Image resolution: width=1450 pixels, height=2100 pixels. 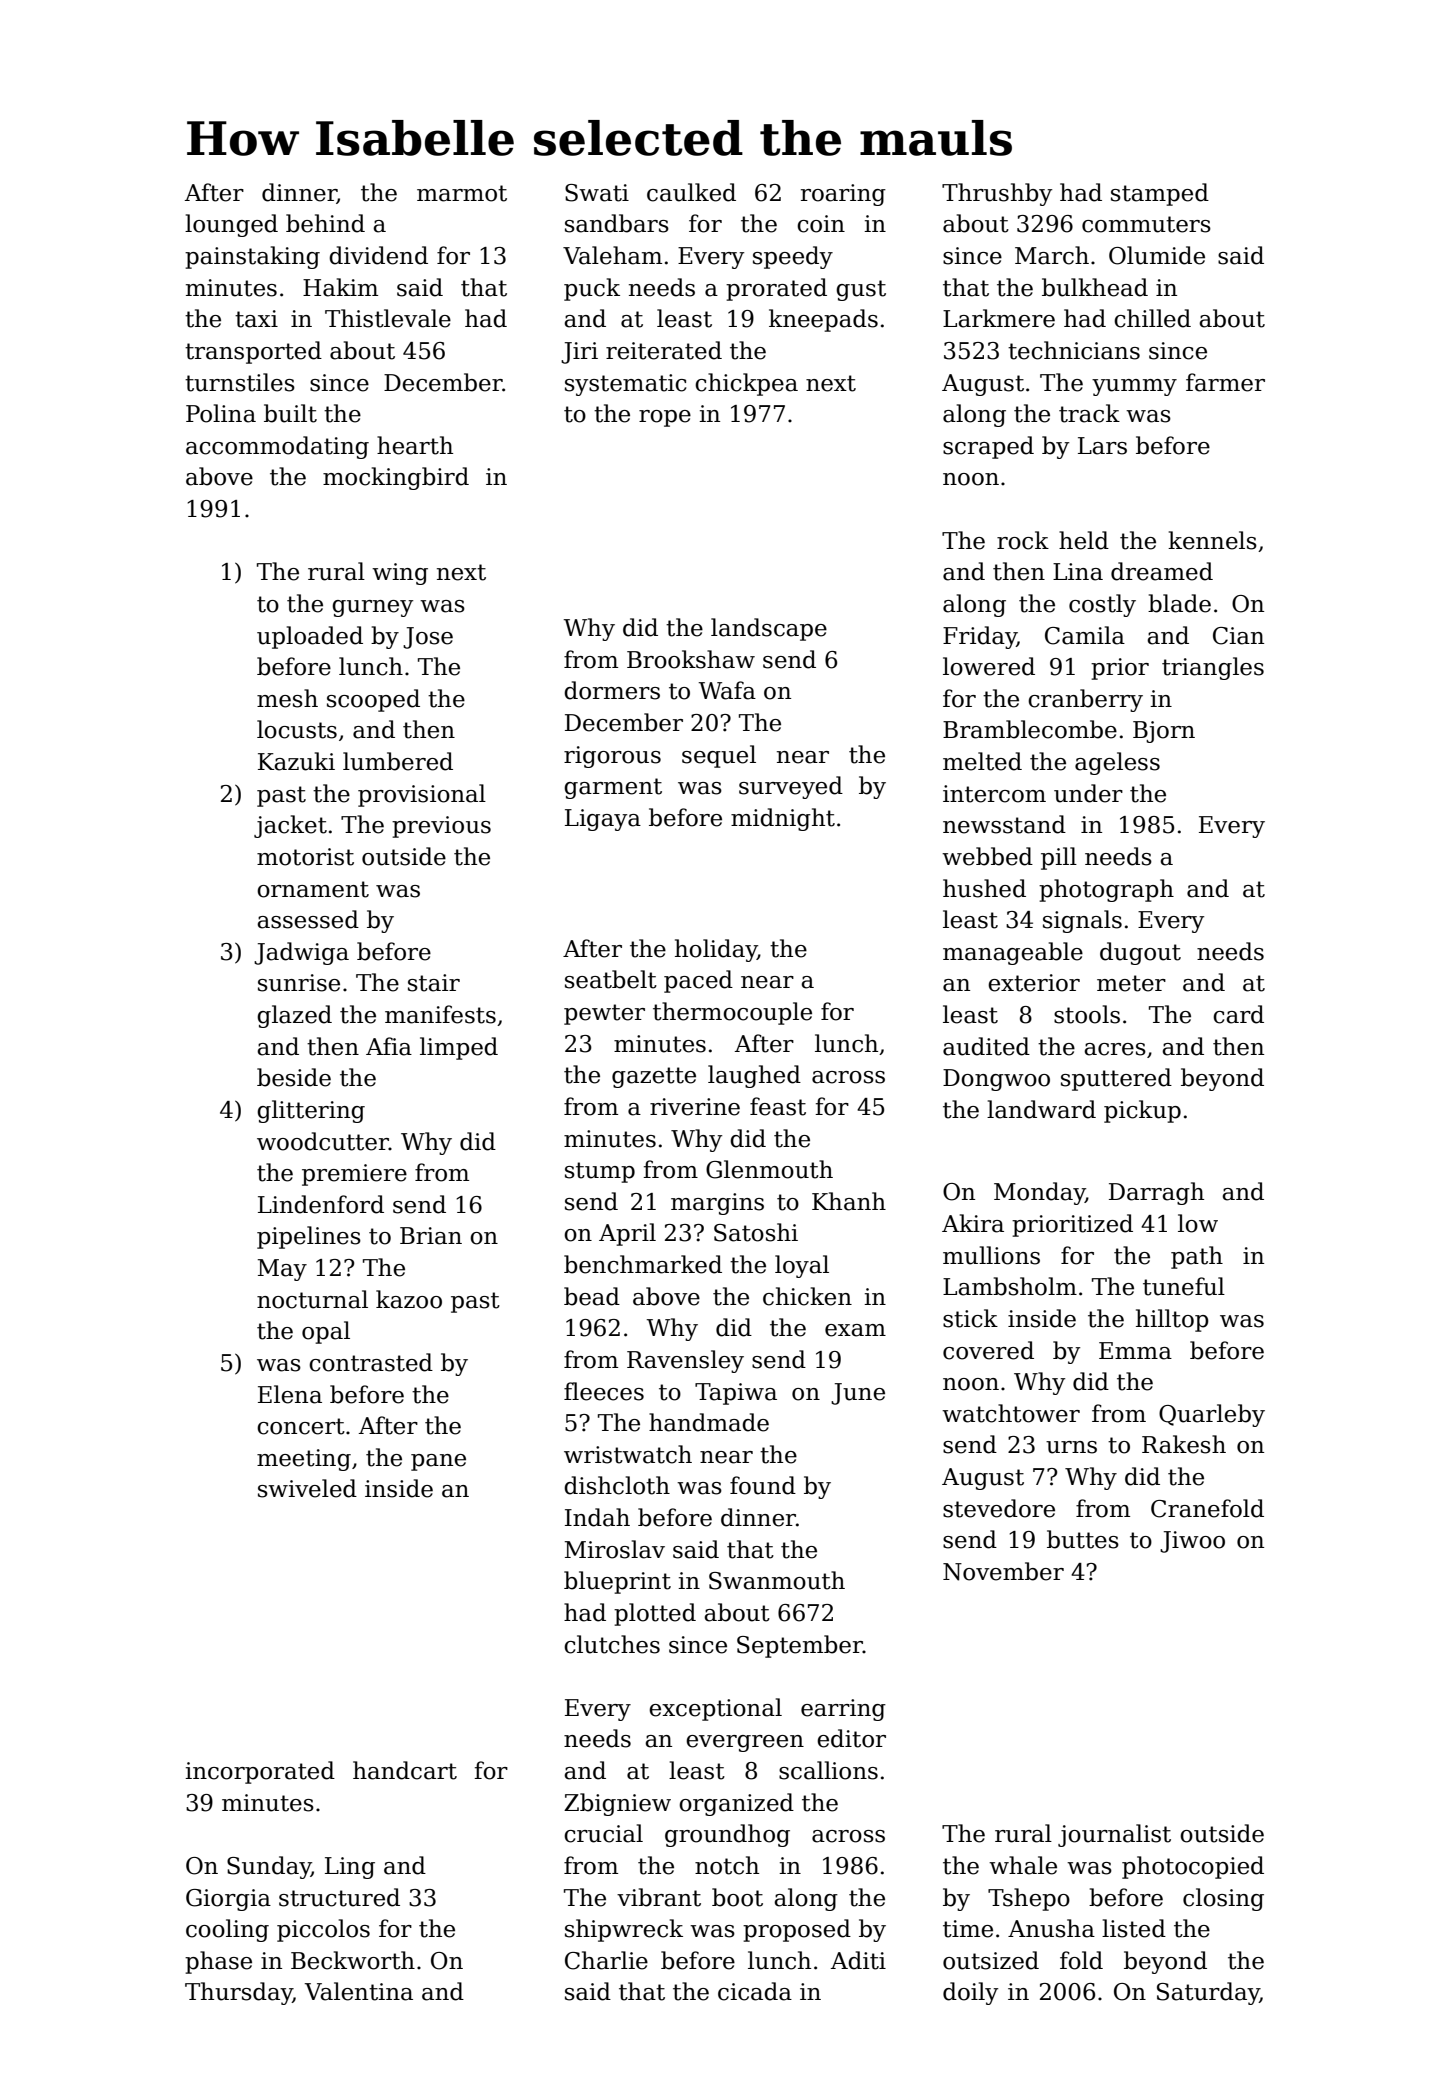 What do you see at coordinates (239, 1993) in the image?
I see `Thursday` at bounding box center [239, 1993].
